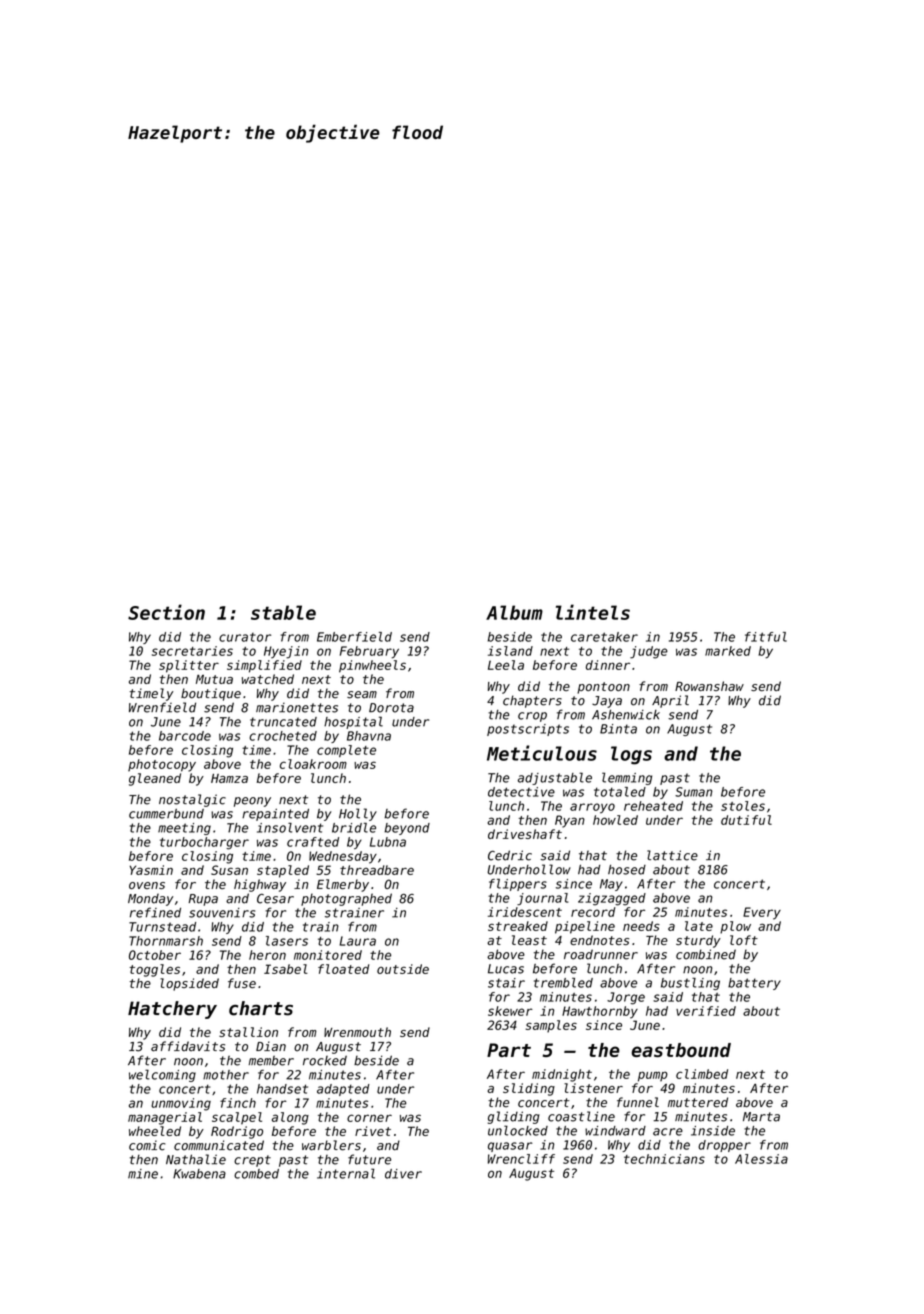 Image resolution: width=924 pixels, height=1314 pixels. What do you see at coordinates (514, 612) in the screenshot?
I see `Album` at bounding box center [514, 612].
